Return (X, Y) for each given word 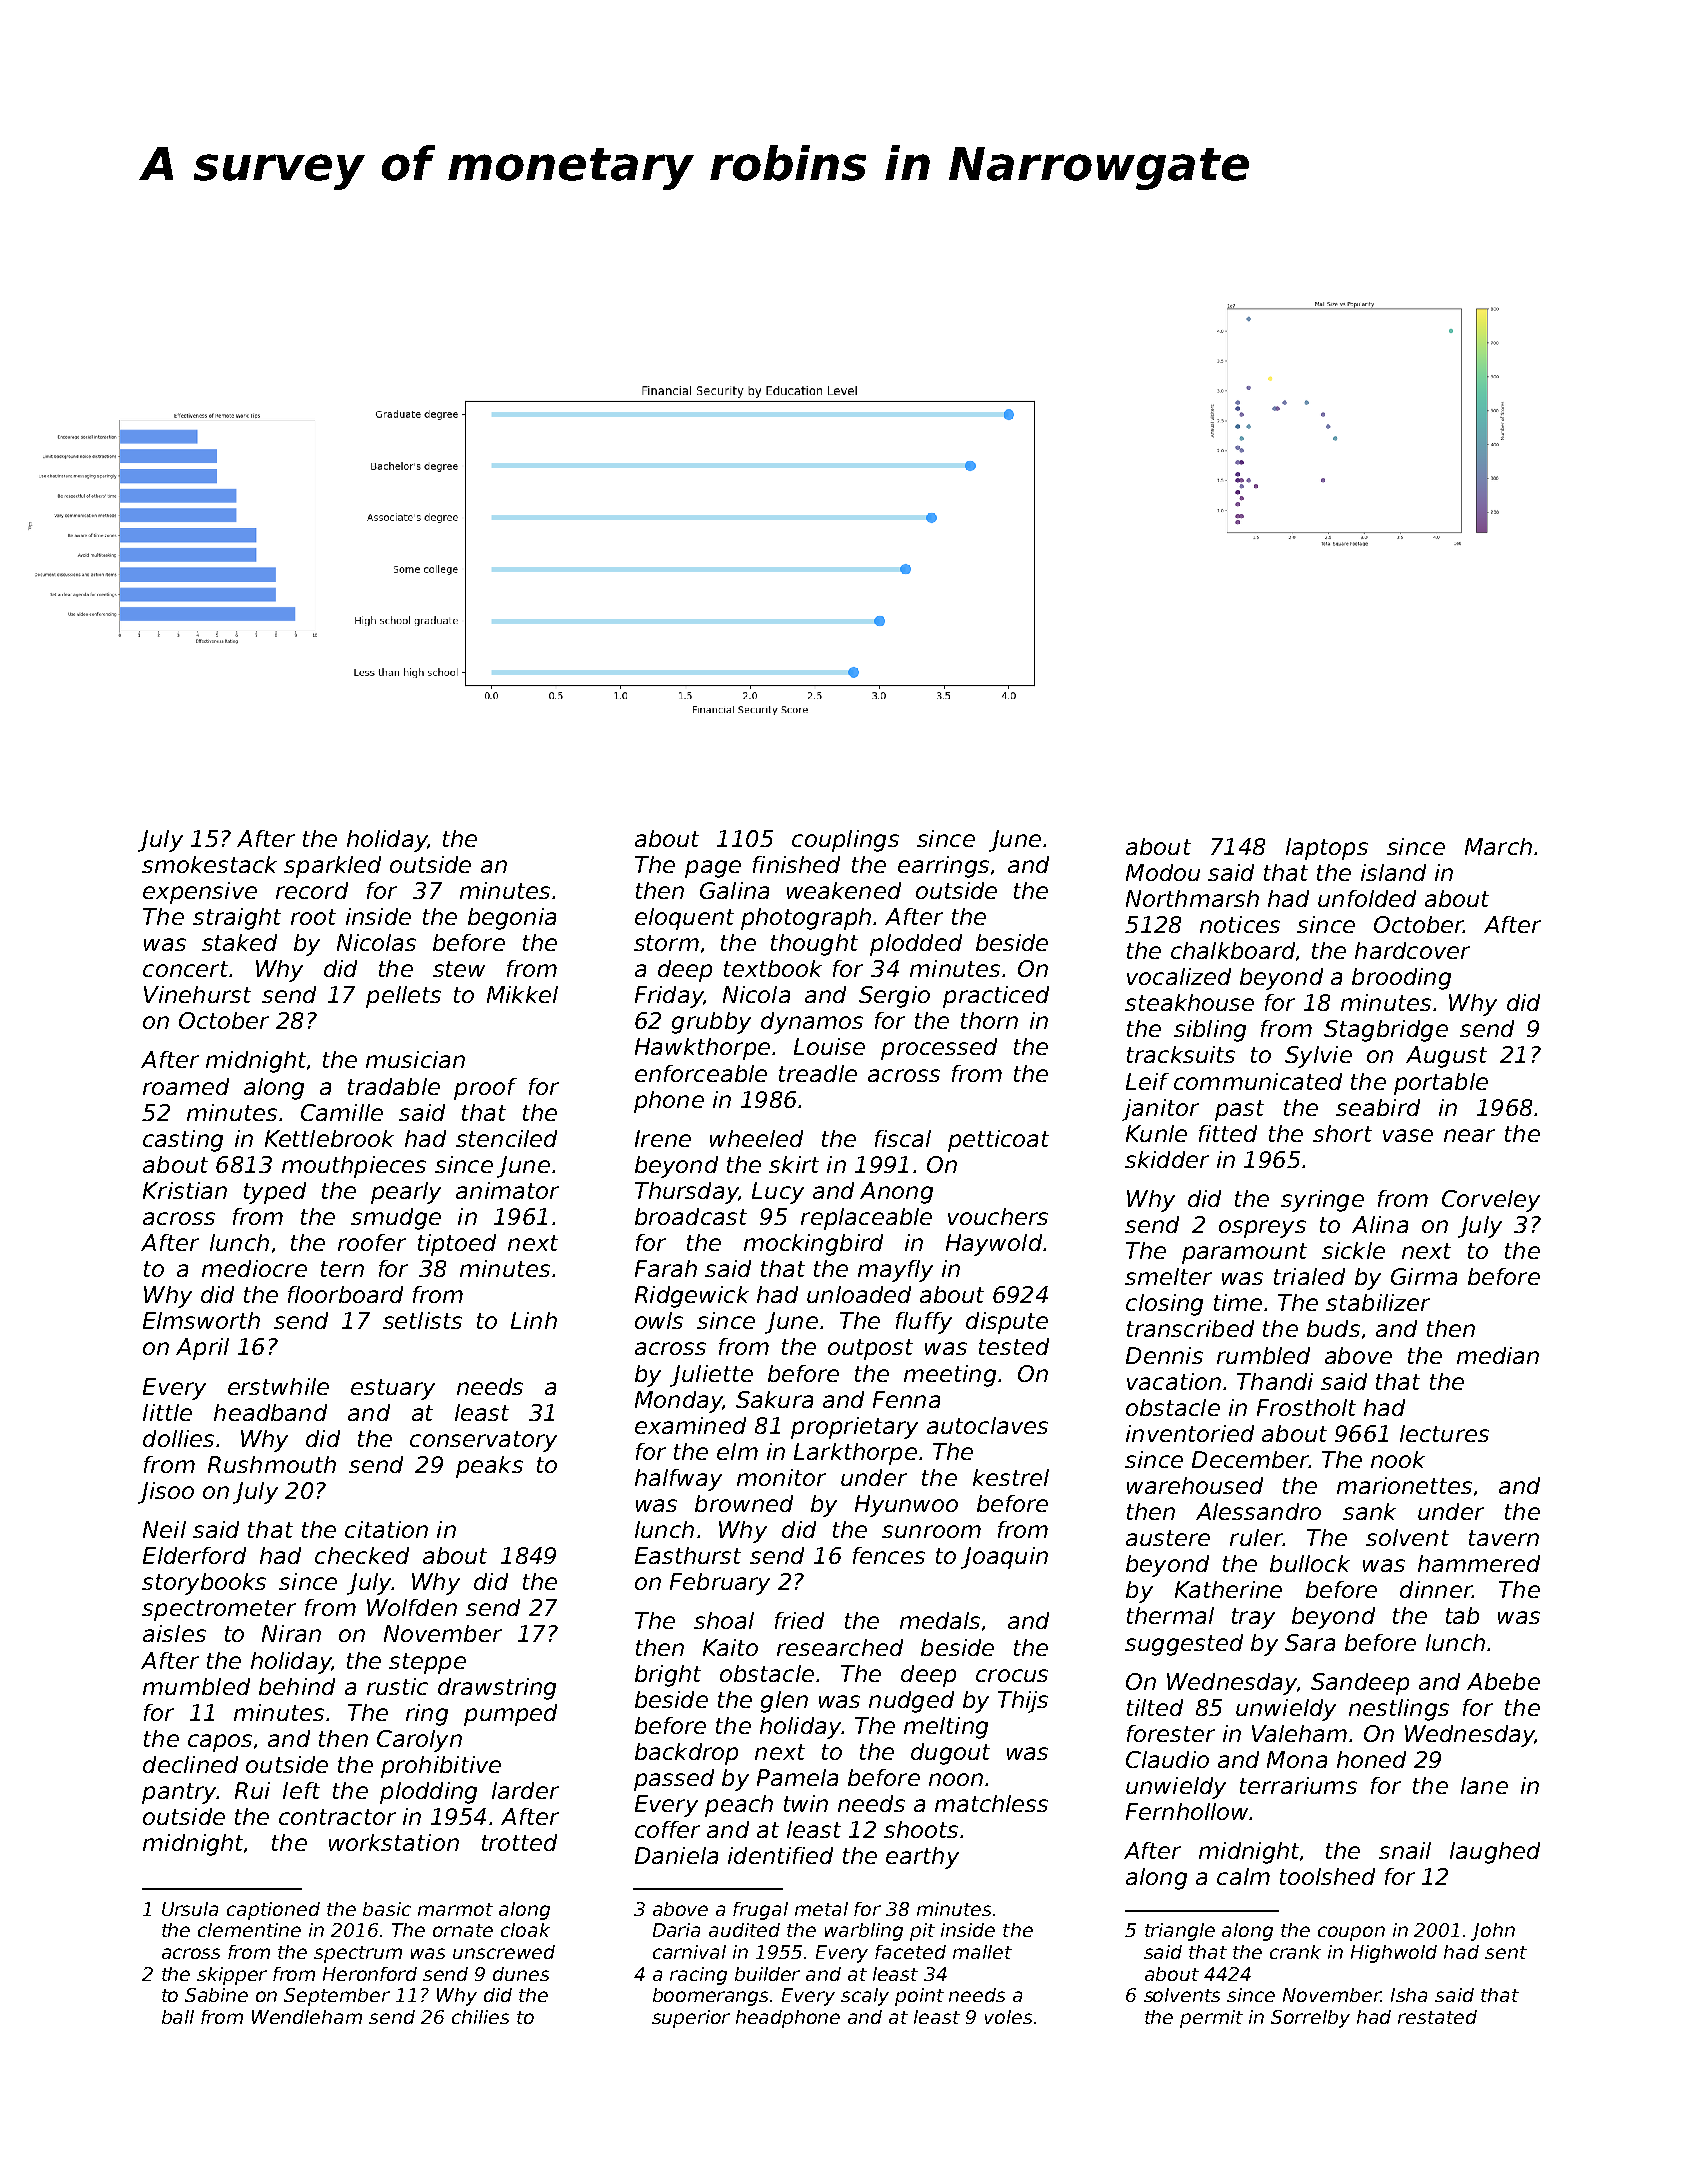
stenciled (506, 1138)
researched (840, 1647)
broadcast (691, 1216)
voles (1008, 2017)
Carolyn (419, 1741)
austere (1168, 1538)
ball (178, 2017)
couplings (845, 841)
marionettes (1404, 1485)
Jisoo (166, 1493)
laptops (1327, 849)
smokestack (209, 864)
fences (889, 1555)
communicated (1258, 1081)
